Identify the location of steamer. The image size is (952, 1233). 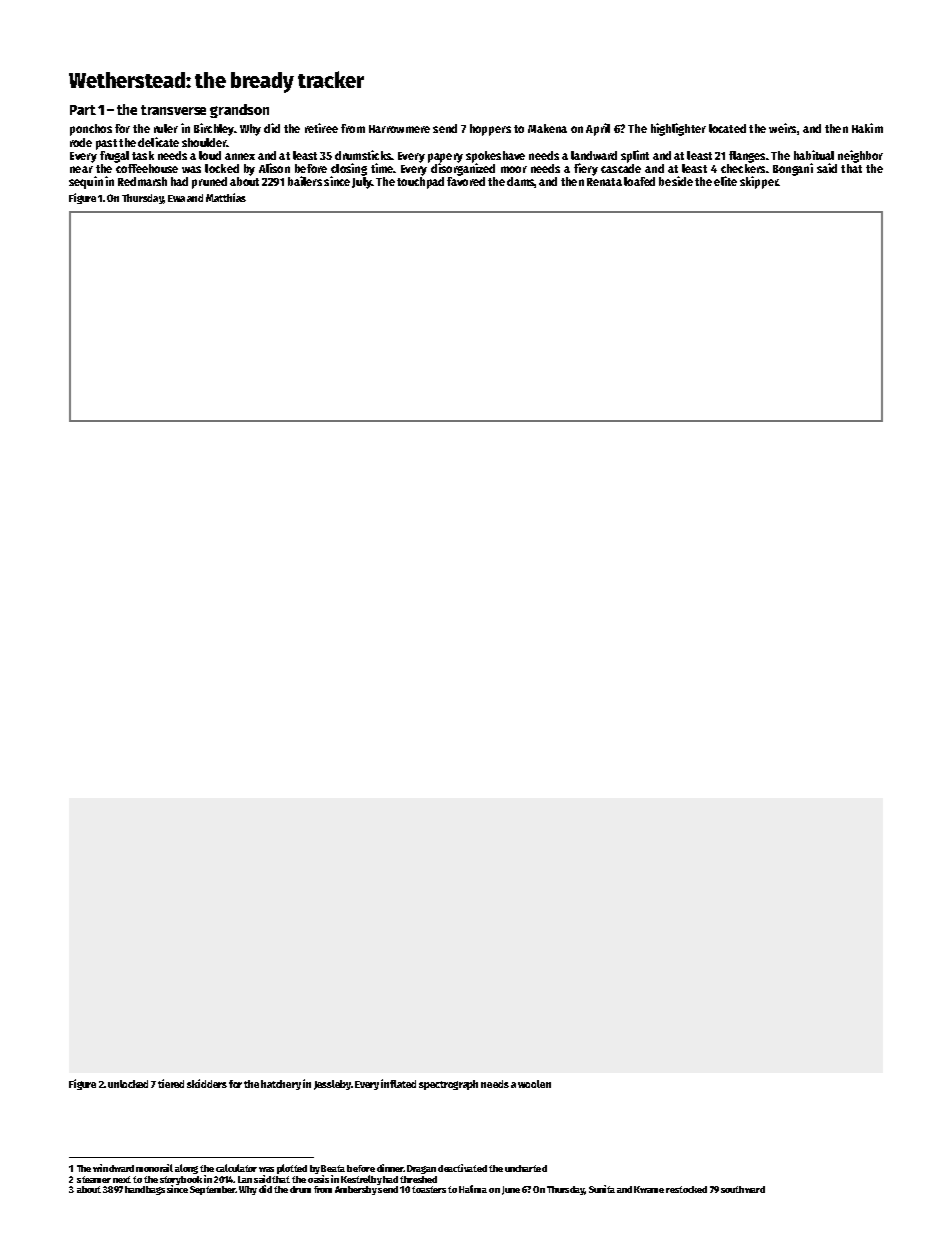
(94, 1179).
